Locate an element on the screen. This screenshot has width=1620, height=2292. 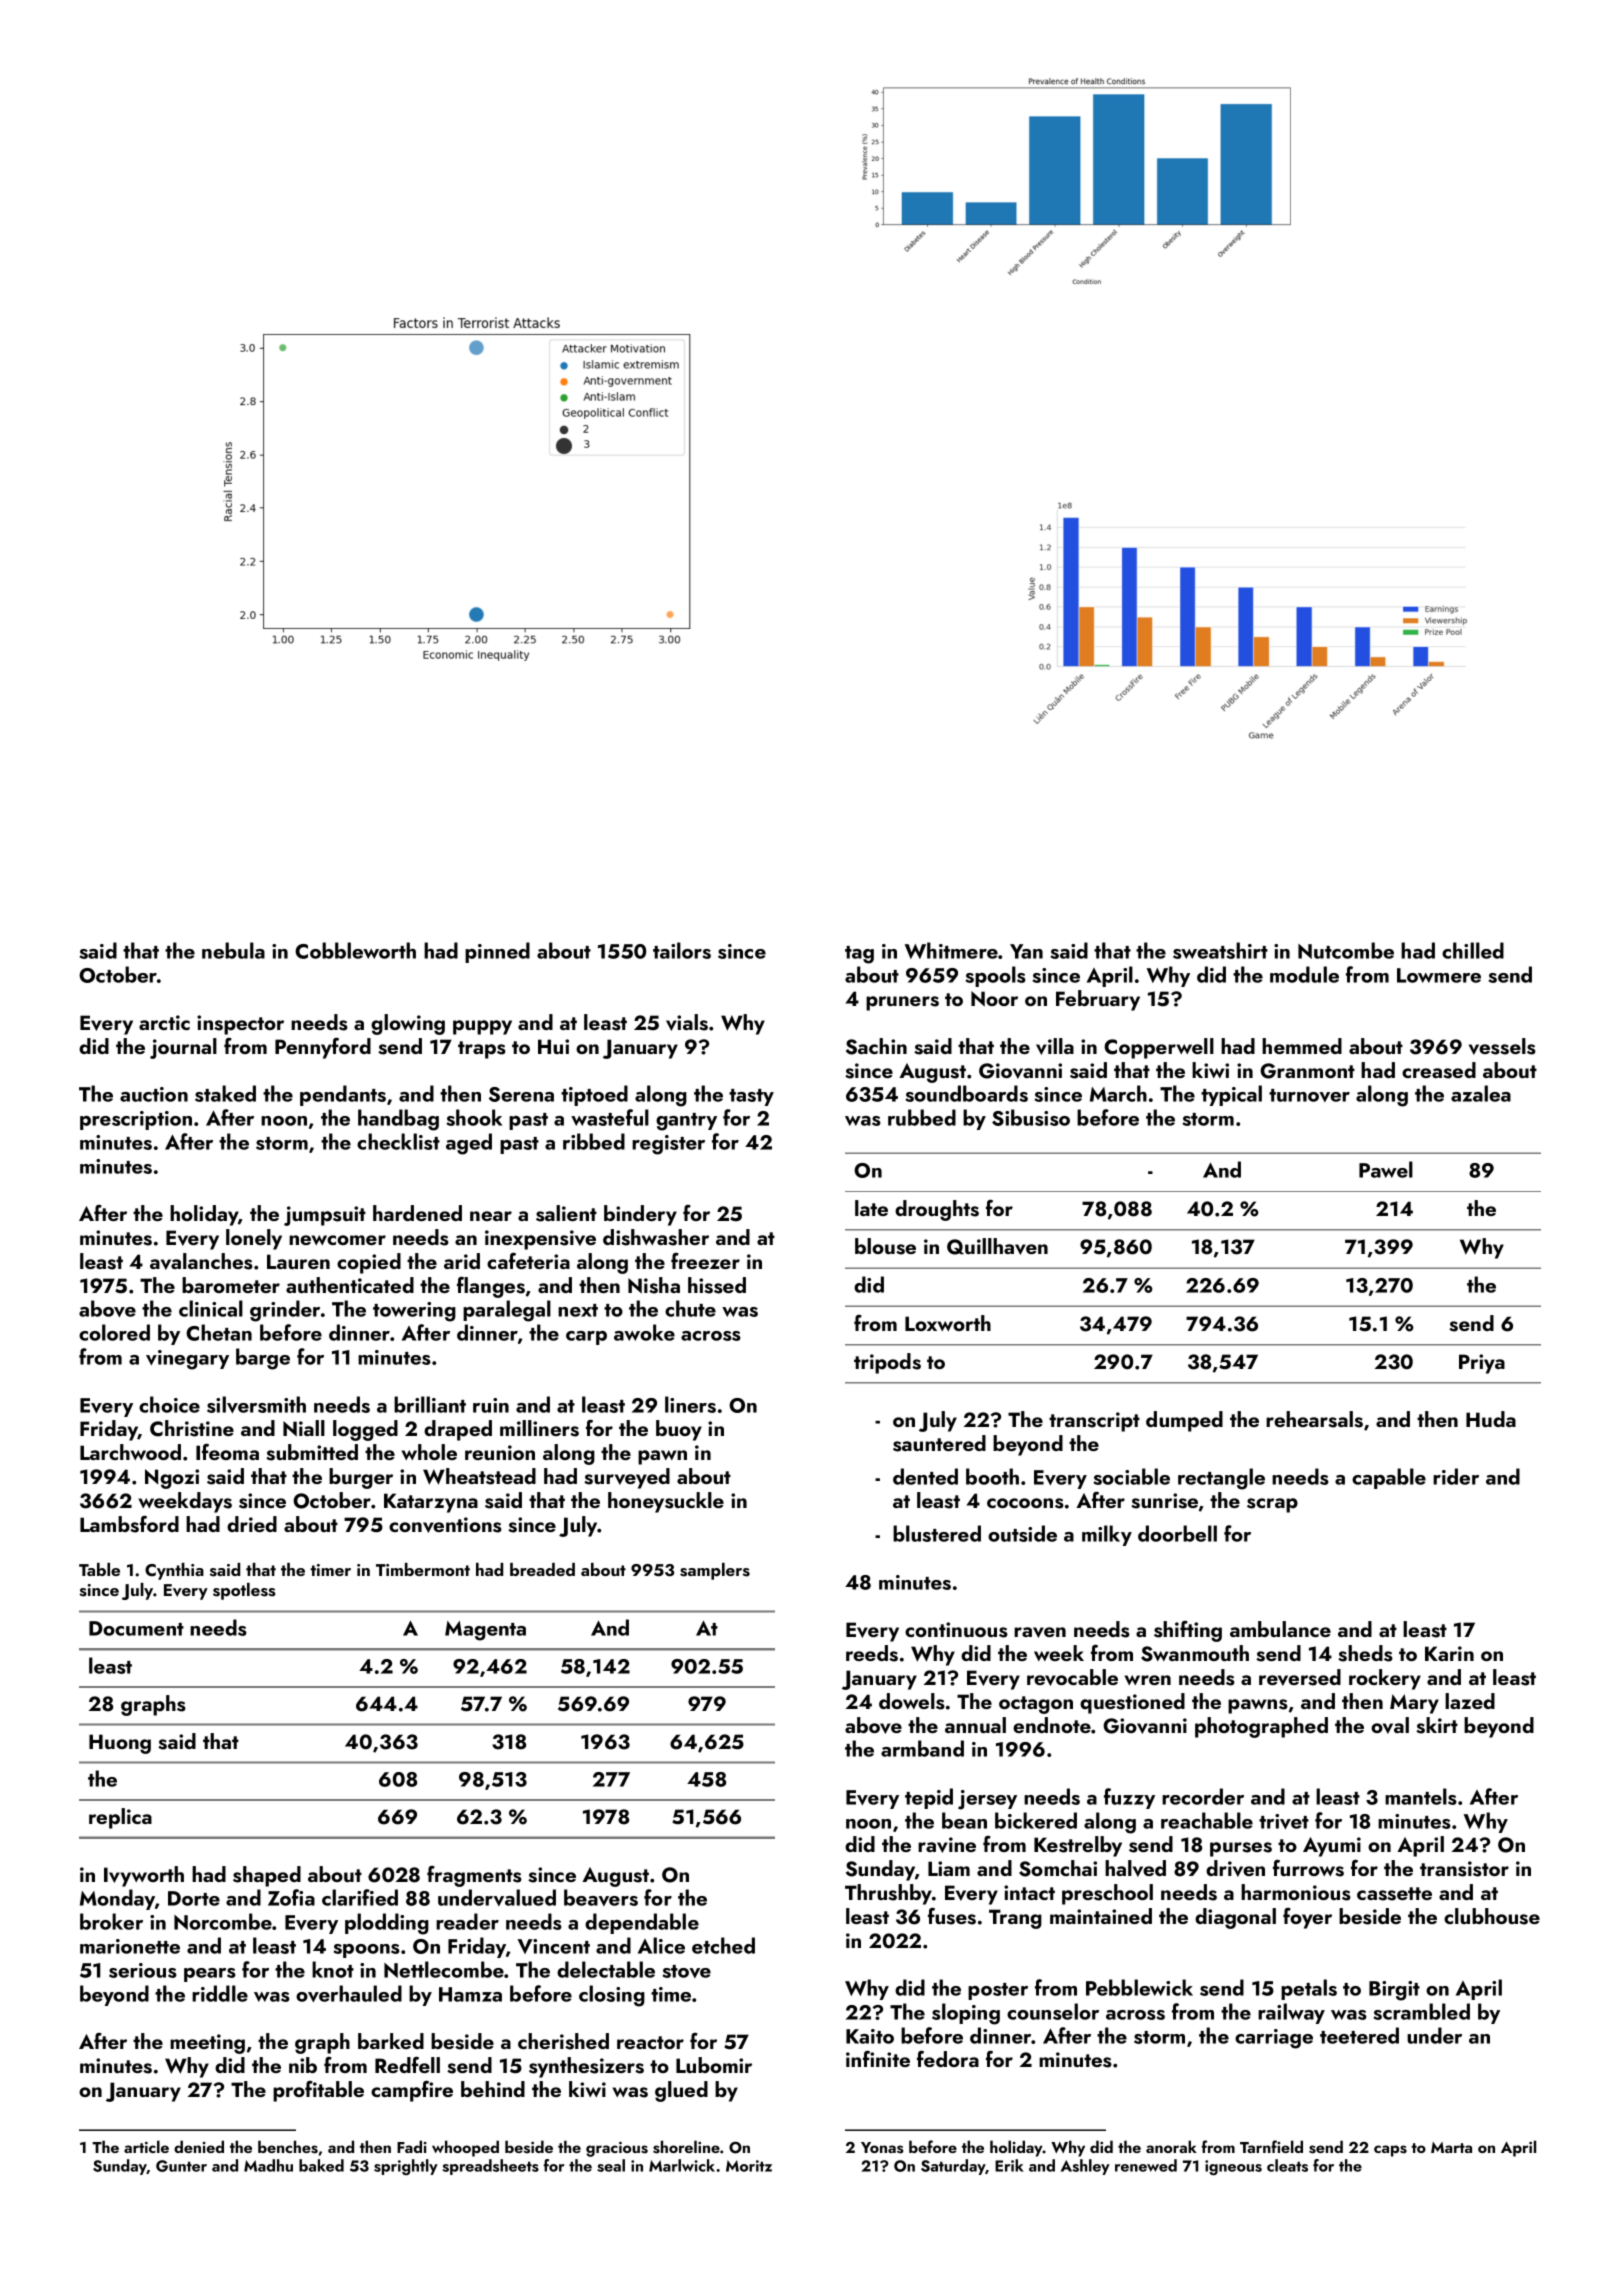
benches is located at coordinates (288, 2147).
